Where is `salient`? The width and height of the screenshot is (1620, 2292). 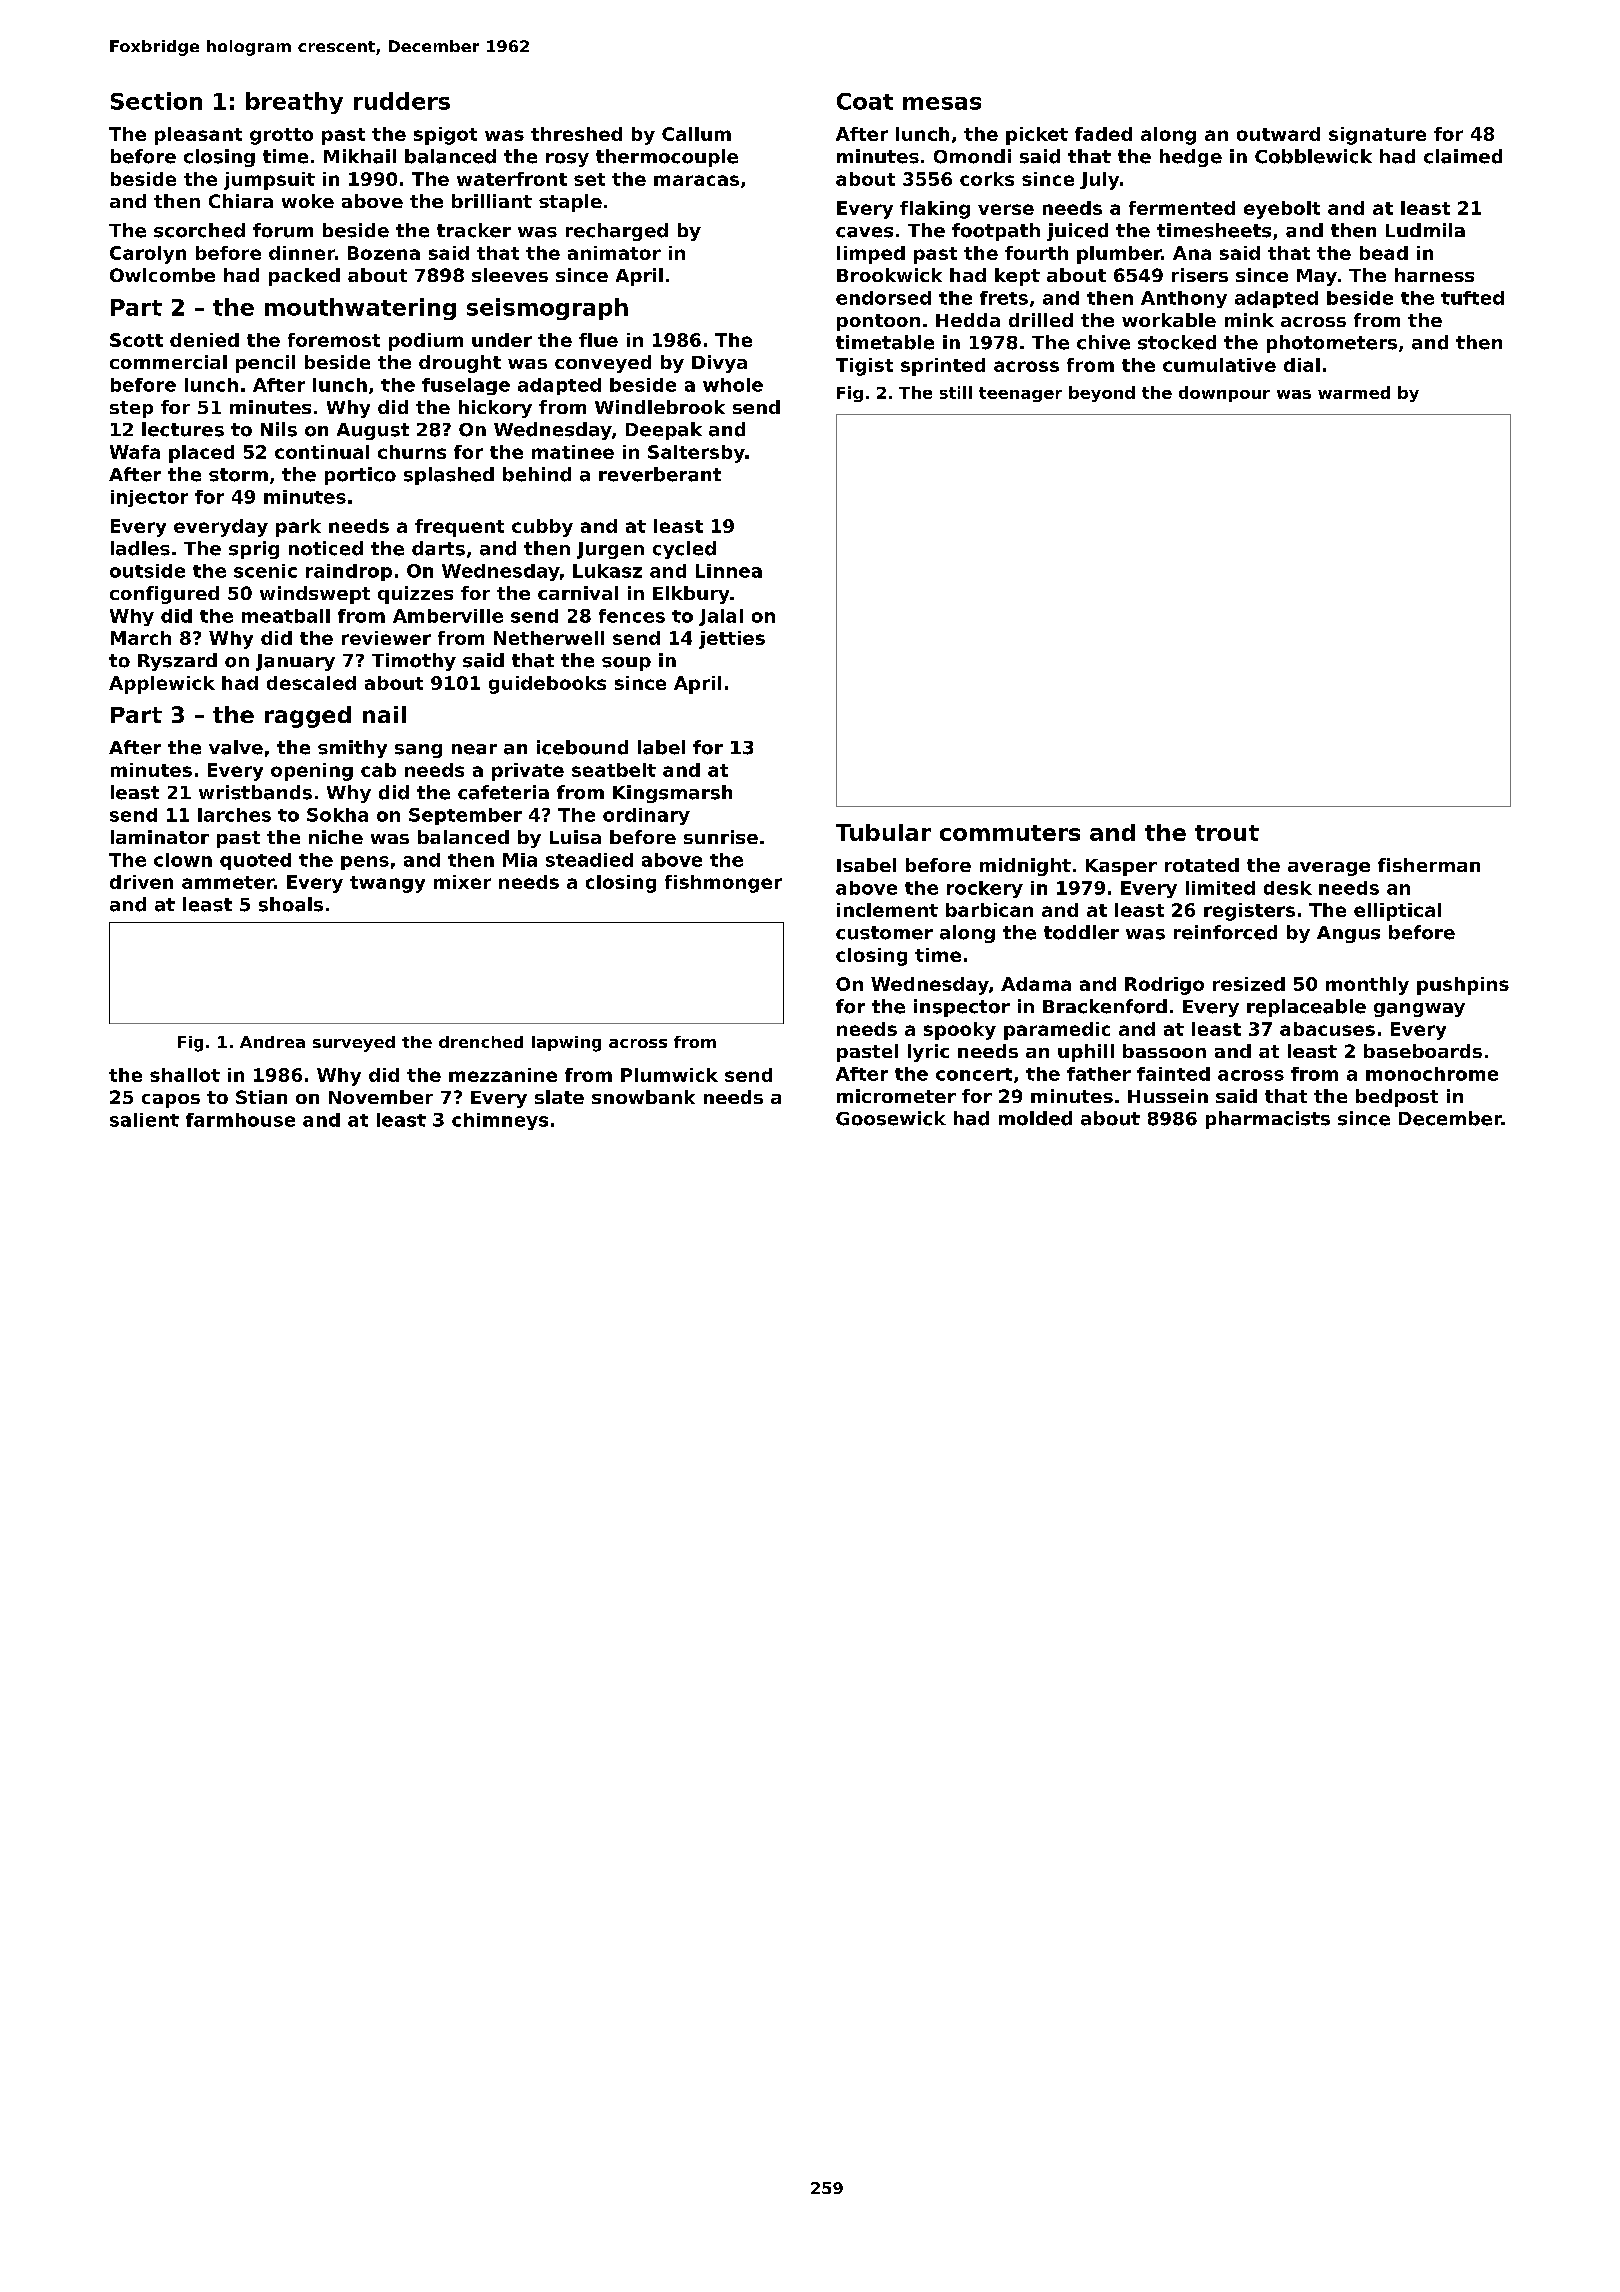 salient is located at coordinates (144, 1120).
